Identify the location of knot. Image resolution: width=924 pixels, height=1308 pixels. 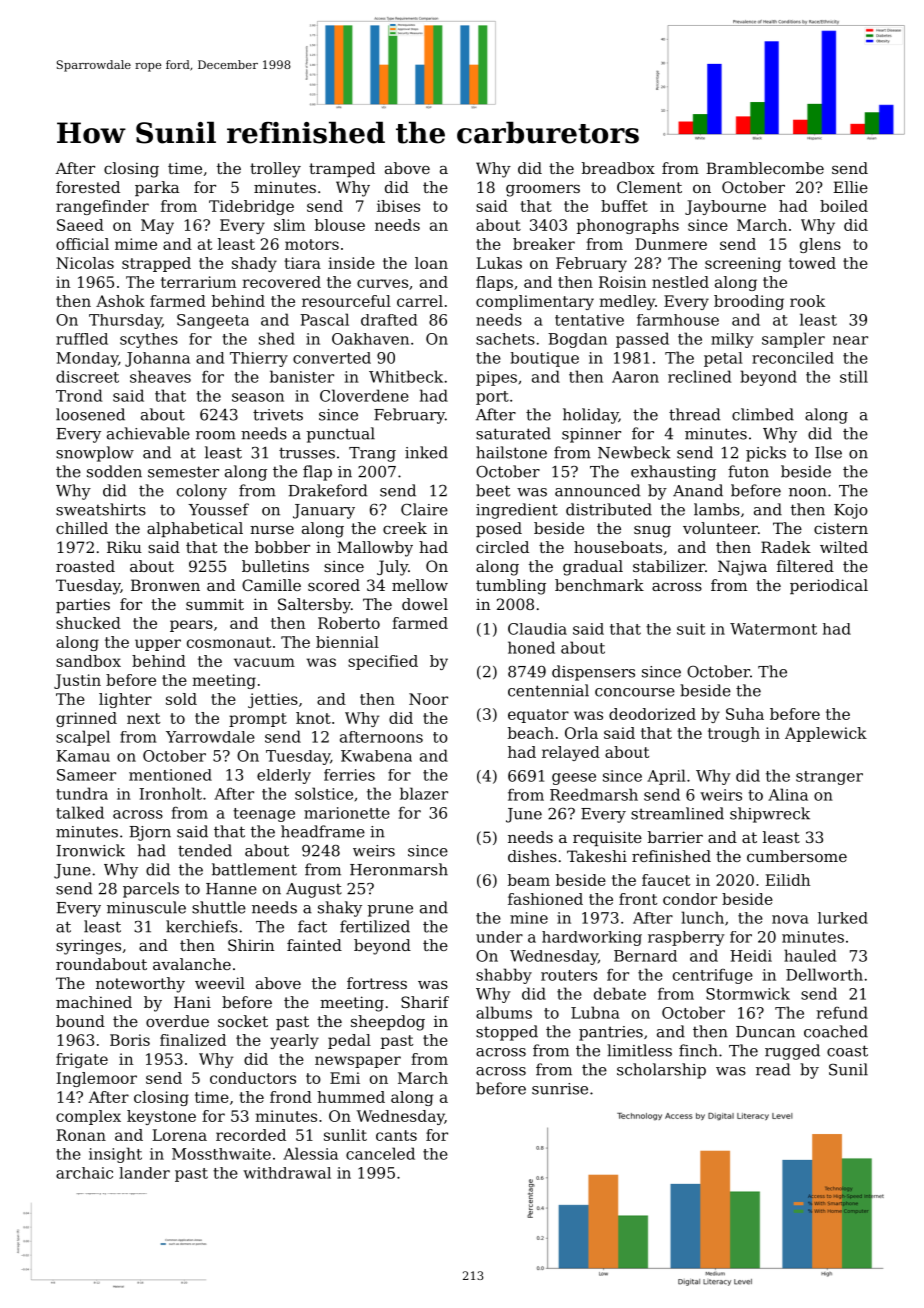
(313, 718).
